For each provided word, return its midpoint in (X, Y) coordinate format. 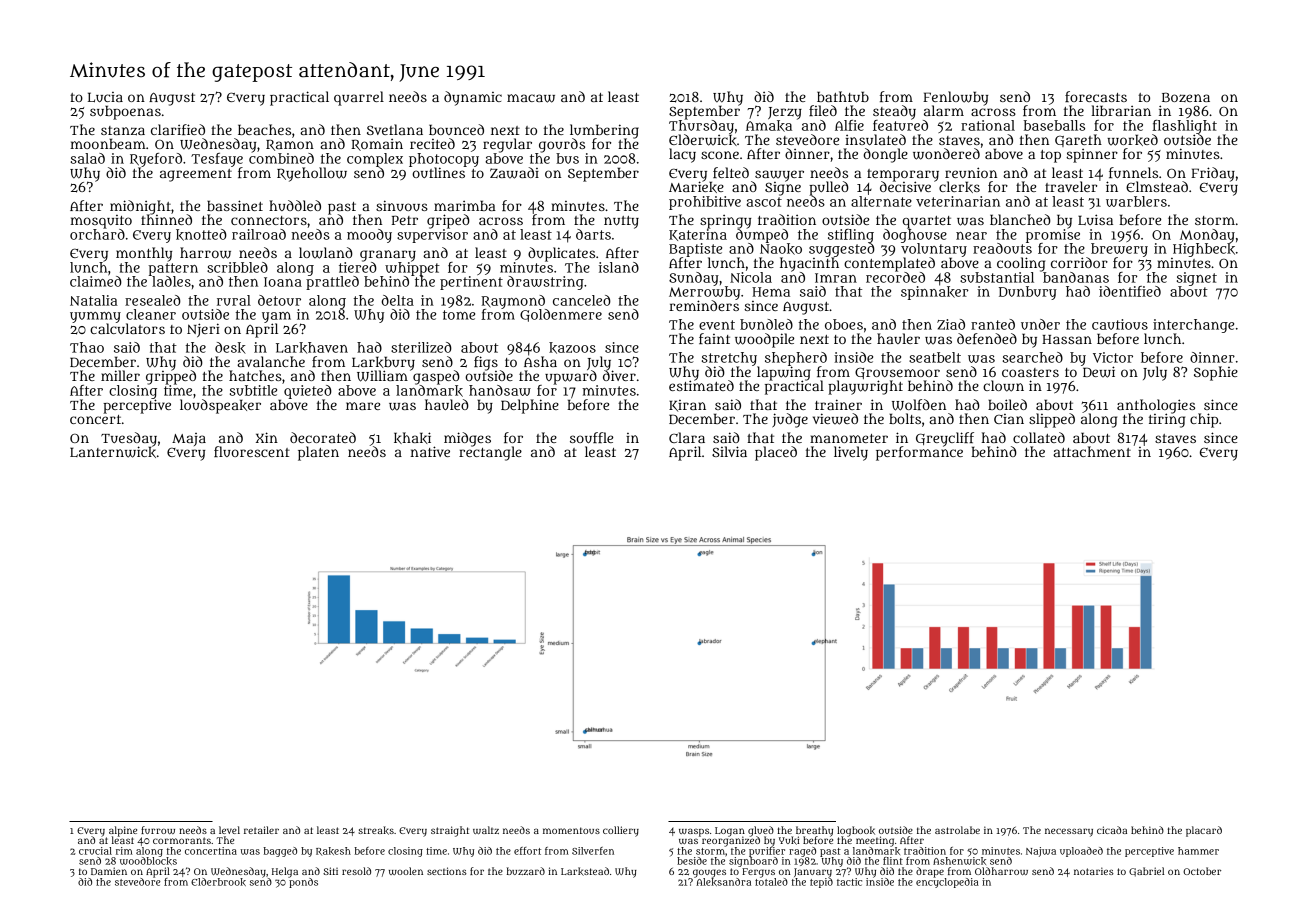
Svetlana (395, 129)
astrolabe (957, 830)
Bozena (1186, 97)
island (619, 267)
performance (919, 453)
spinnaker (934, 293)
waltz (486, 830)
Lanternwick (113, 452)
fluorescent (252, 451)
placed (776, 453)
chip (1204, 420)
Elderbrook (218, 882)
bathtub (843, 96)
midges (467, 439)
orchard (97, 234)
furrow (158, 830)
